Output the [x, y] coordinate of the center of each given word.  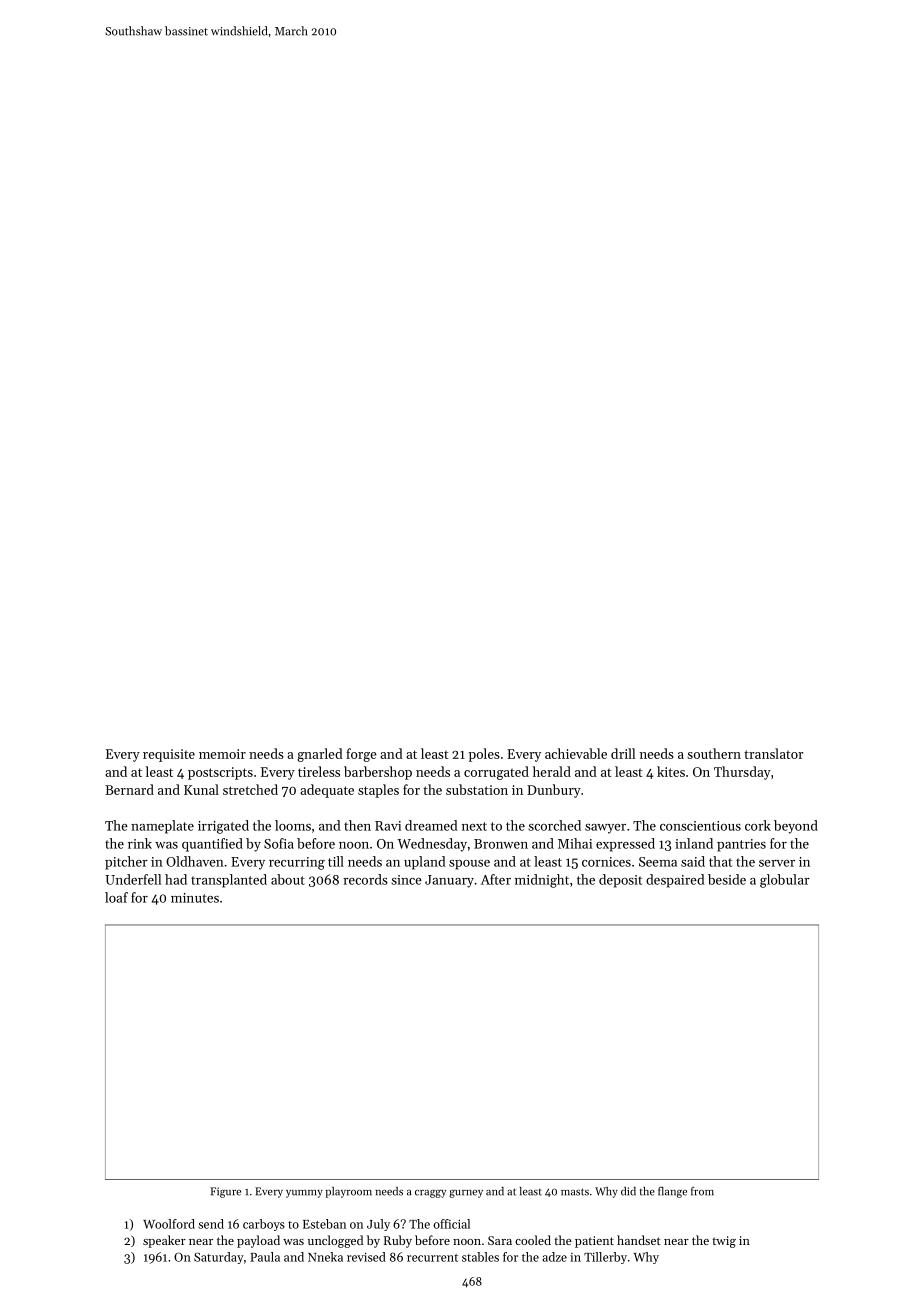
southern [714, 753]
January [449, 881]
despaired [675, 881]
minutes [195, 898]
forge [361, 755]
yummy [304, 1194]
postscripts [220, 773]
